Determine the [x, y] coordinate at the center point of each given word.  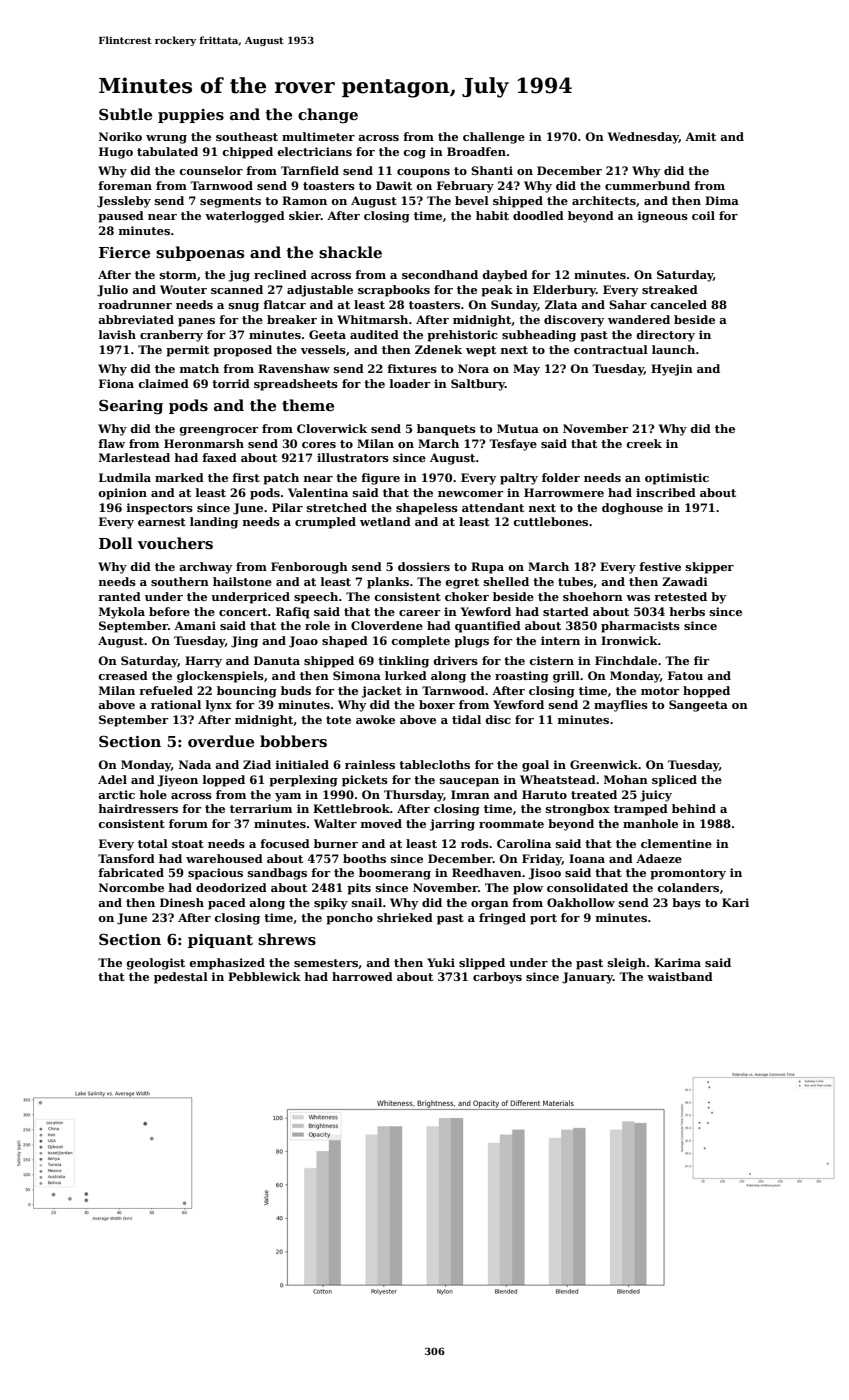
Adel [112, 779]
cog [415, 154]
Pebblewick [264, 976]
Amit [700, 136]
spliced [674, 781]
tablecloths [434, 764]
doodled [538, 215]
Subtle [125, 114]
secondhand [440, 274]
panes [196, 322]
